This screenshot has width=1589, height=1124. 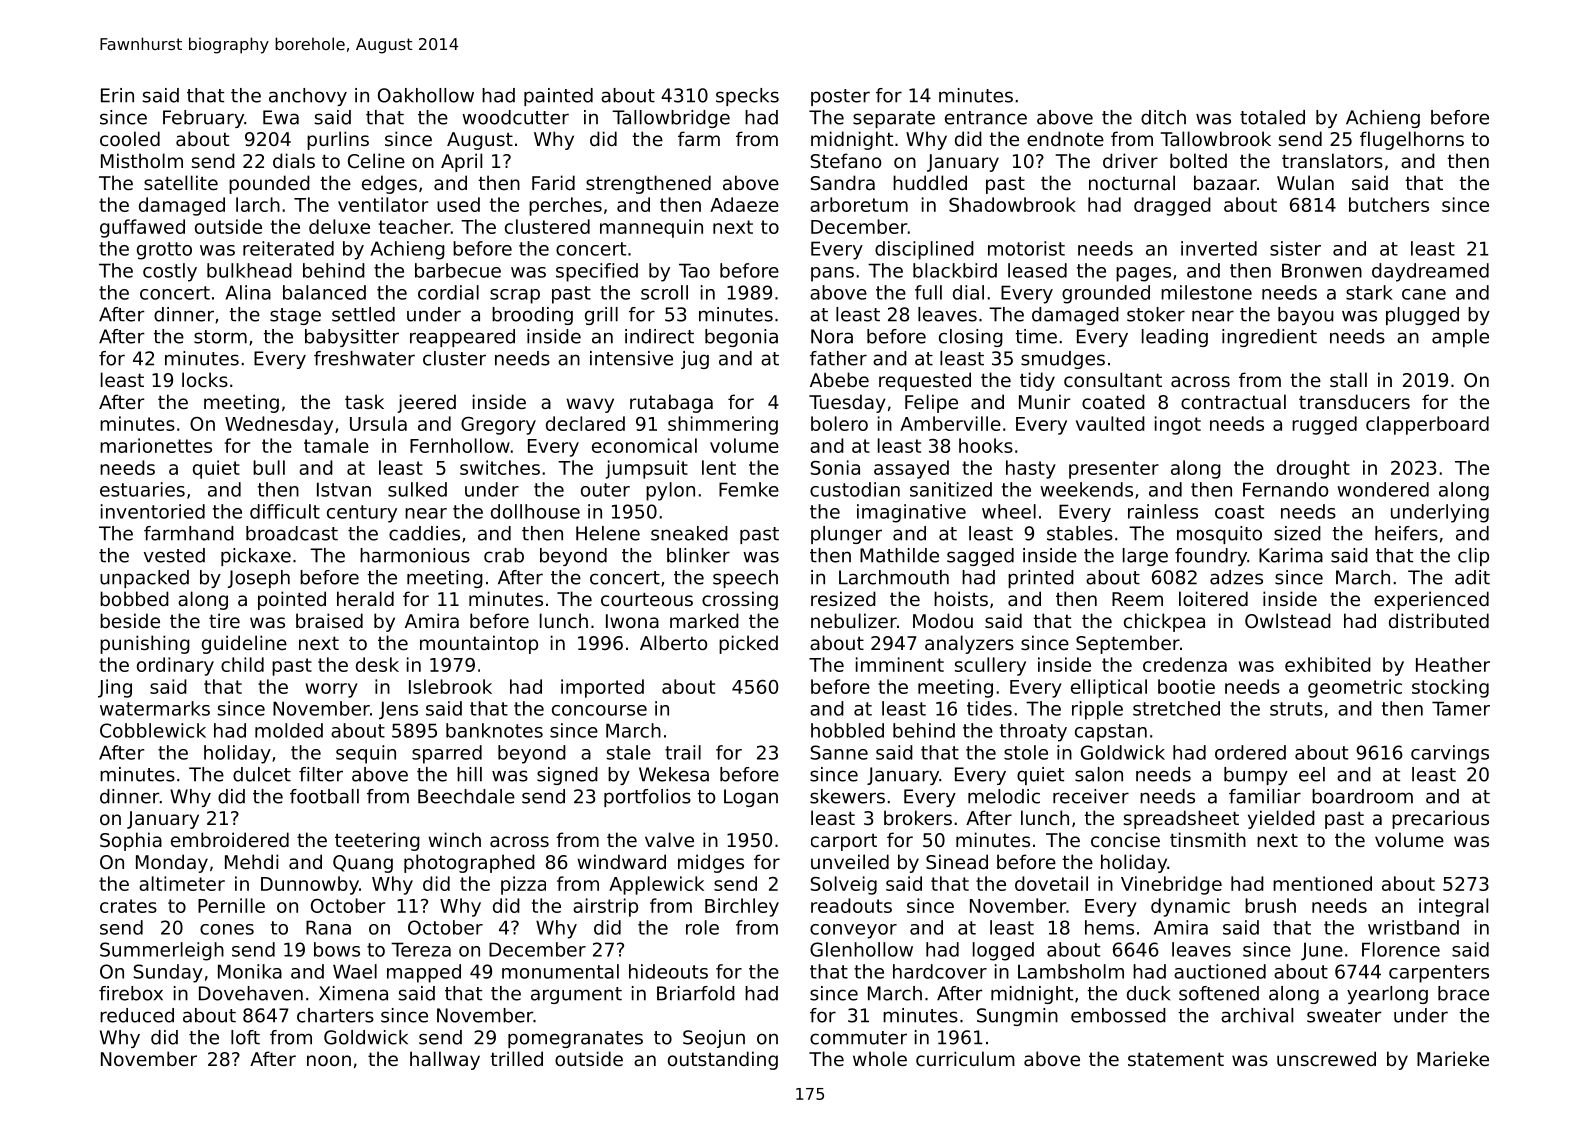 I want to click on lent, so click(x=719, y=467).
